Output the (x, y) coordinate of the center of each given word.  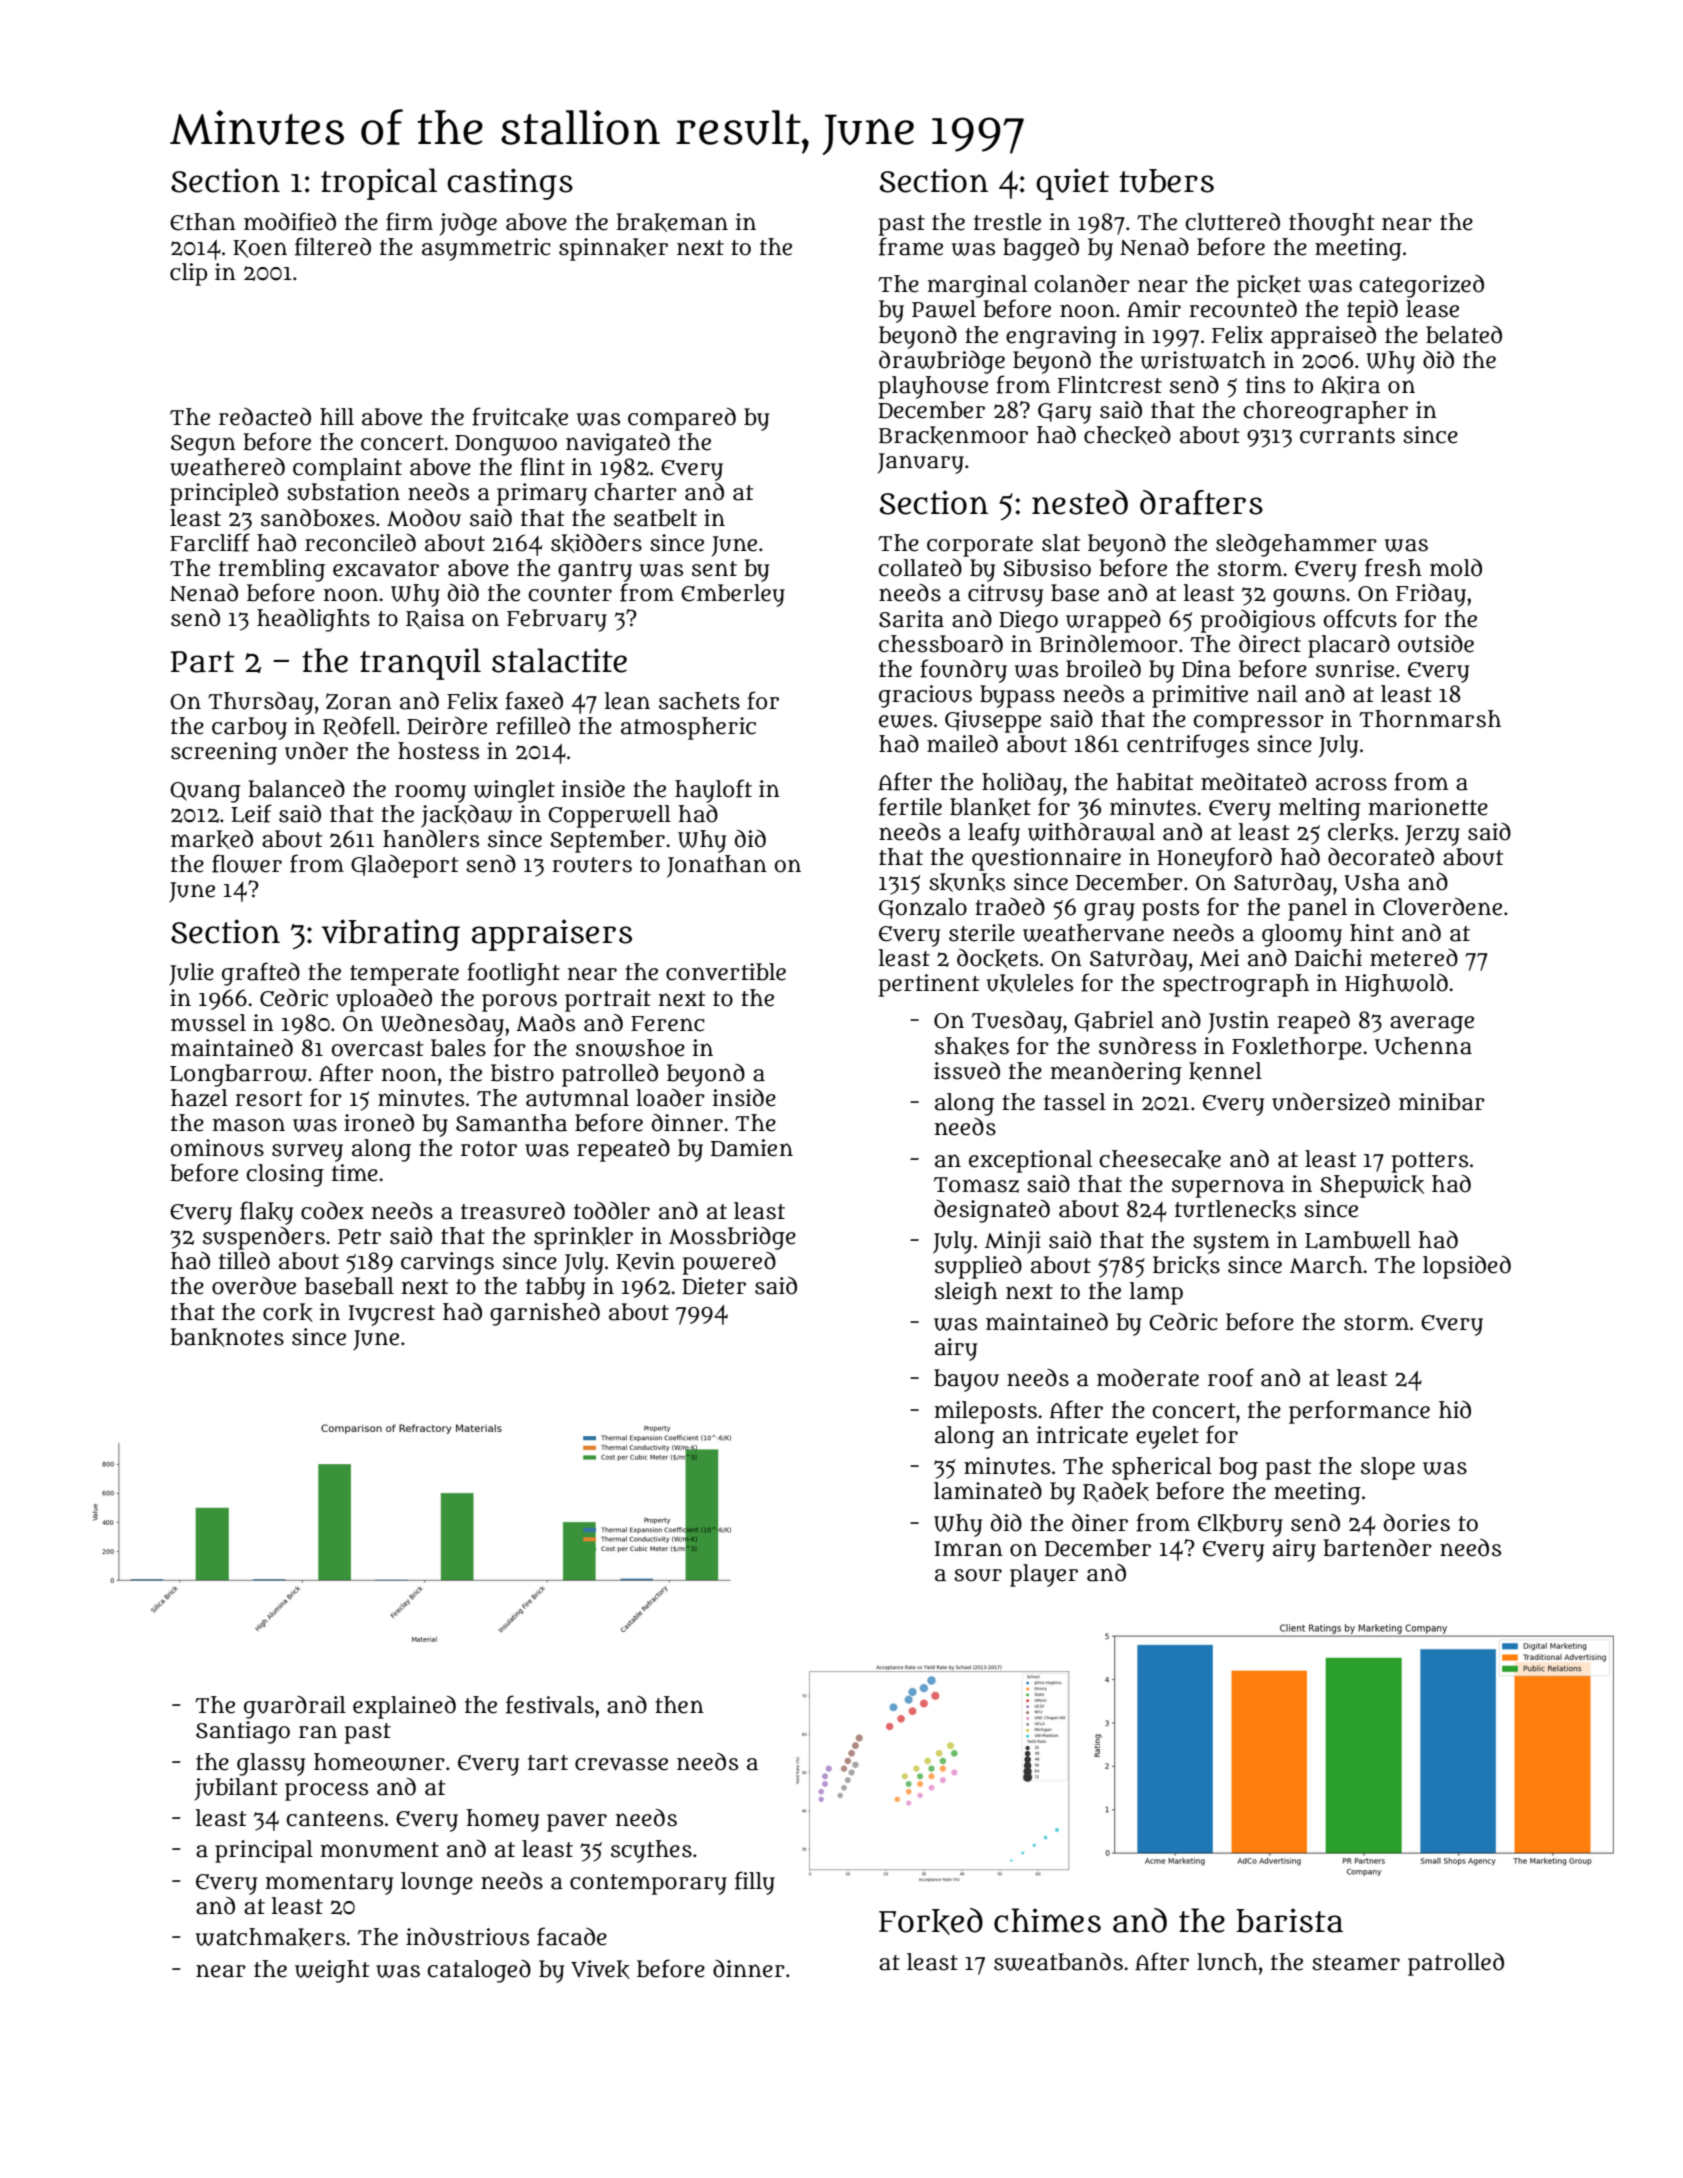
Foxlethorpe (1297, 1048)
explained (404, 1707)
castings (510, 184)
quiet (1072, 184)
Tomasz (976, 1185)
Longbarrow (238, 1075)
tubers (1166, 181)
